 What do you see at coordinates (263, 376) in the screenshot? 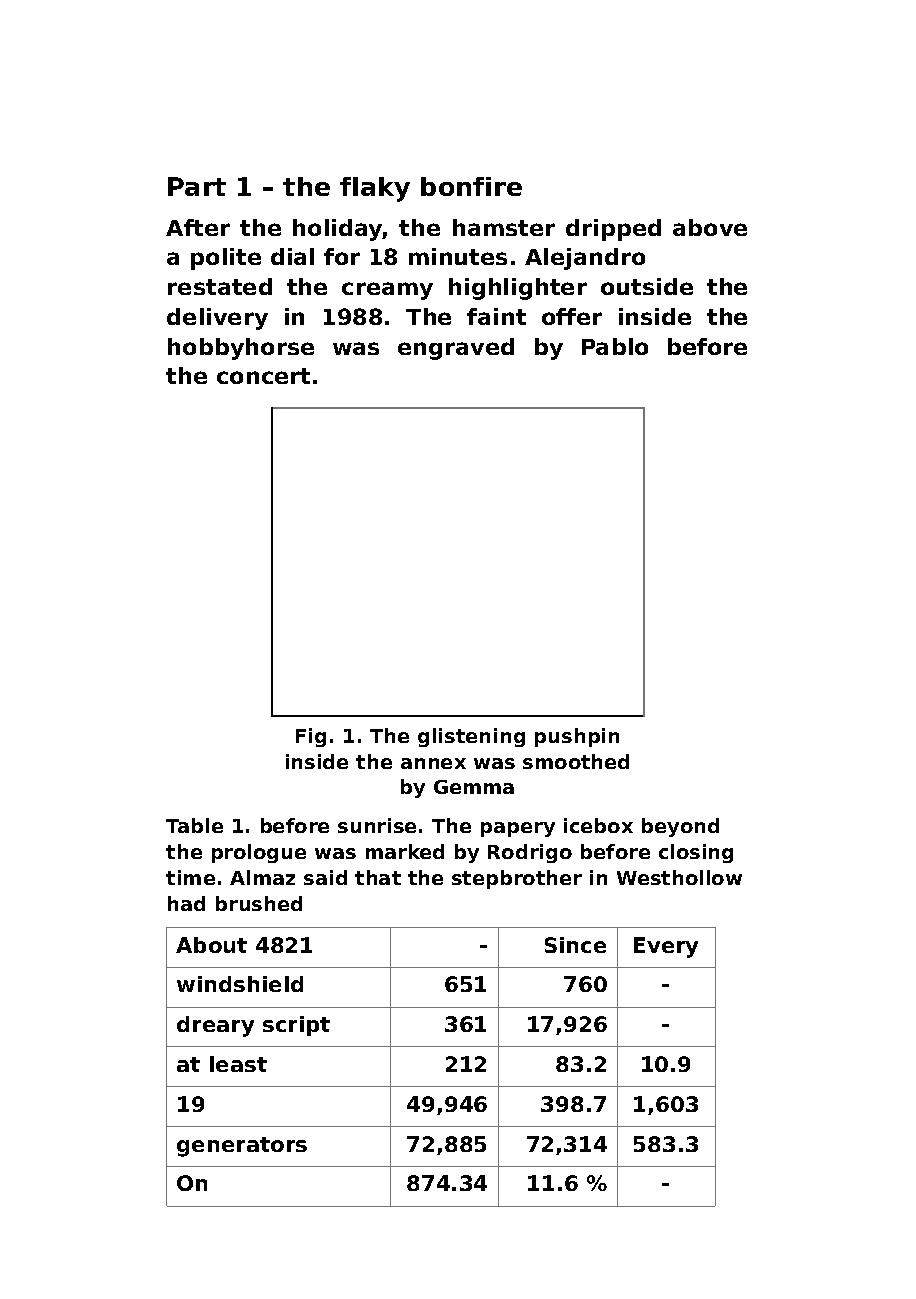
I see `concert` at bounding box center [263, 376].
